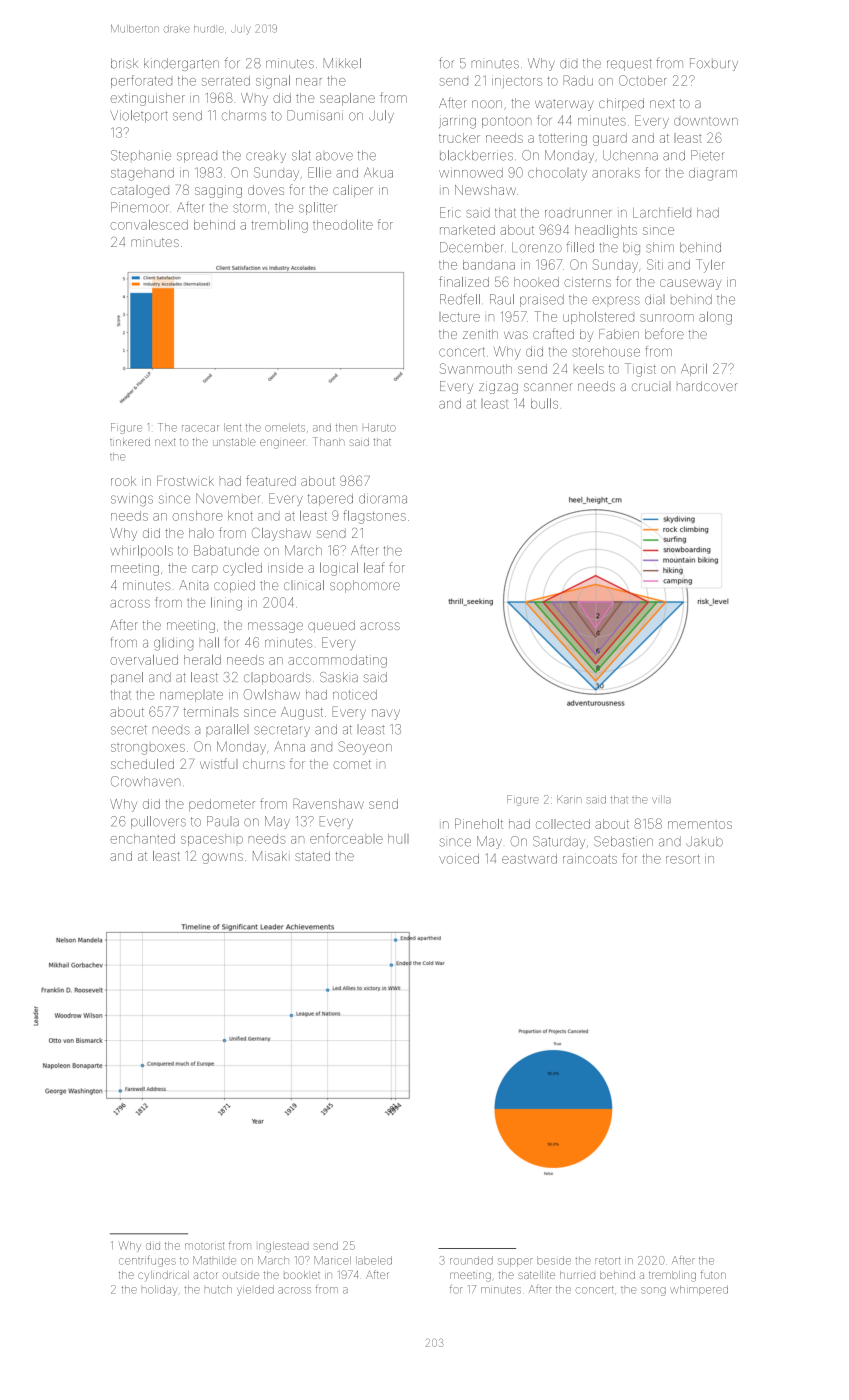 This document has height=1400, width=849. I want to click on request, so click(629, 65).
